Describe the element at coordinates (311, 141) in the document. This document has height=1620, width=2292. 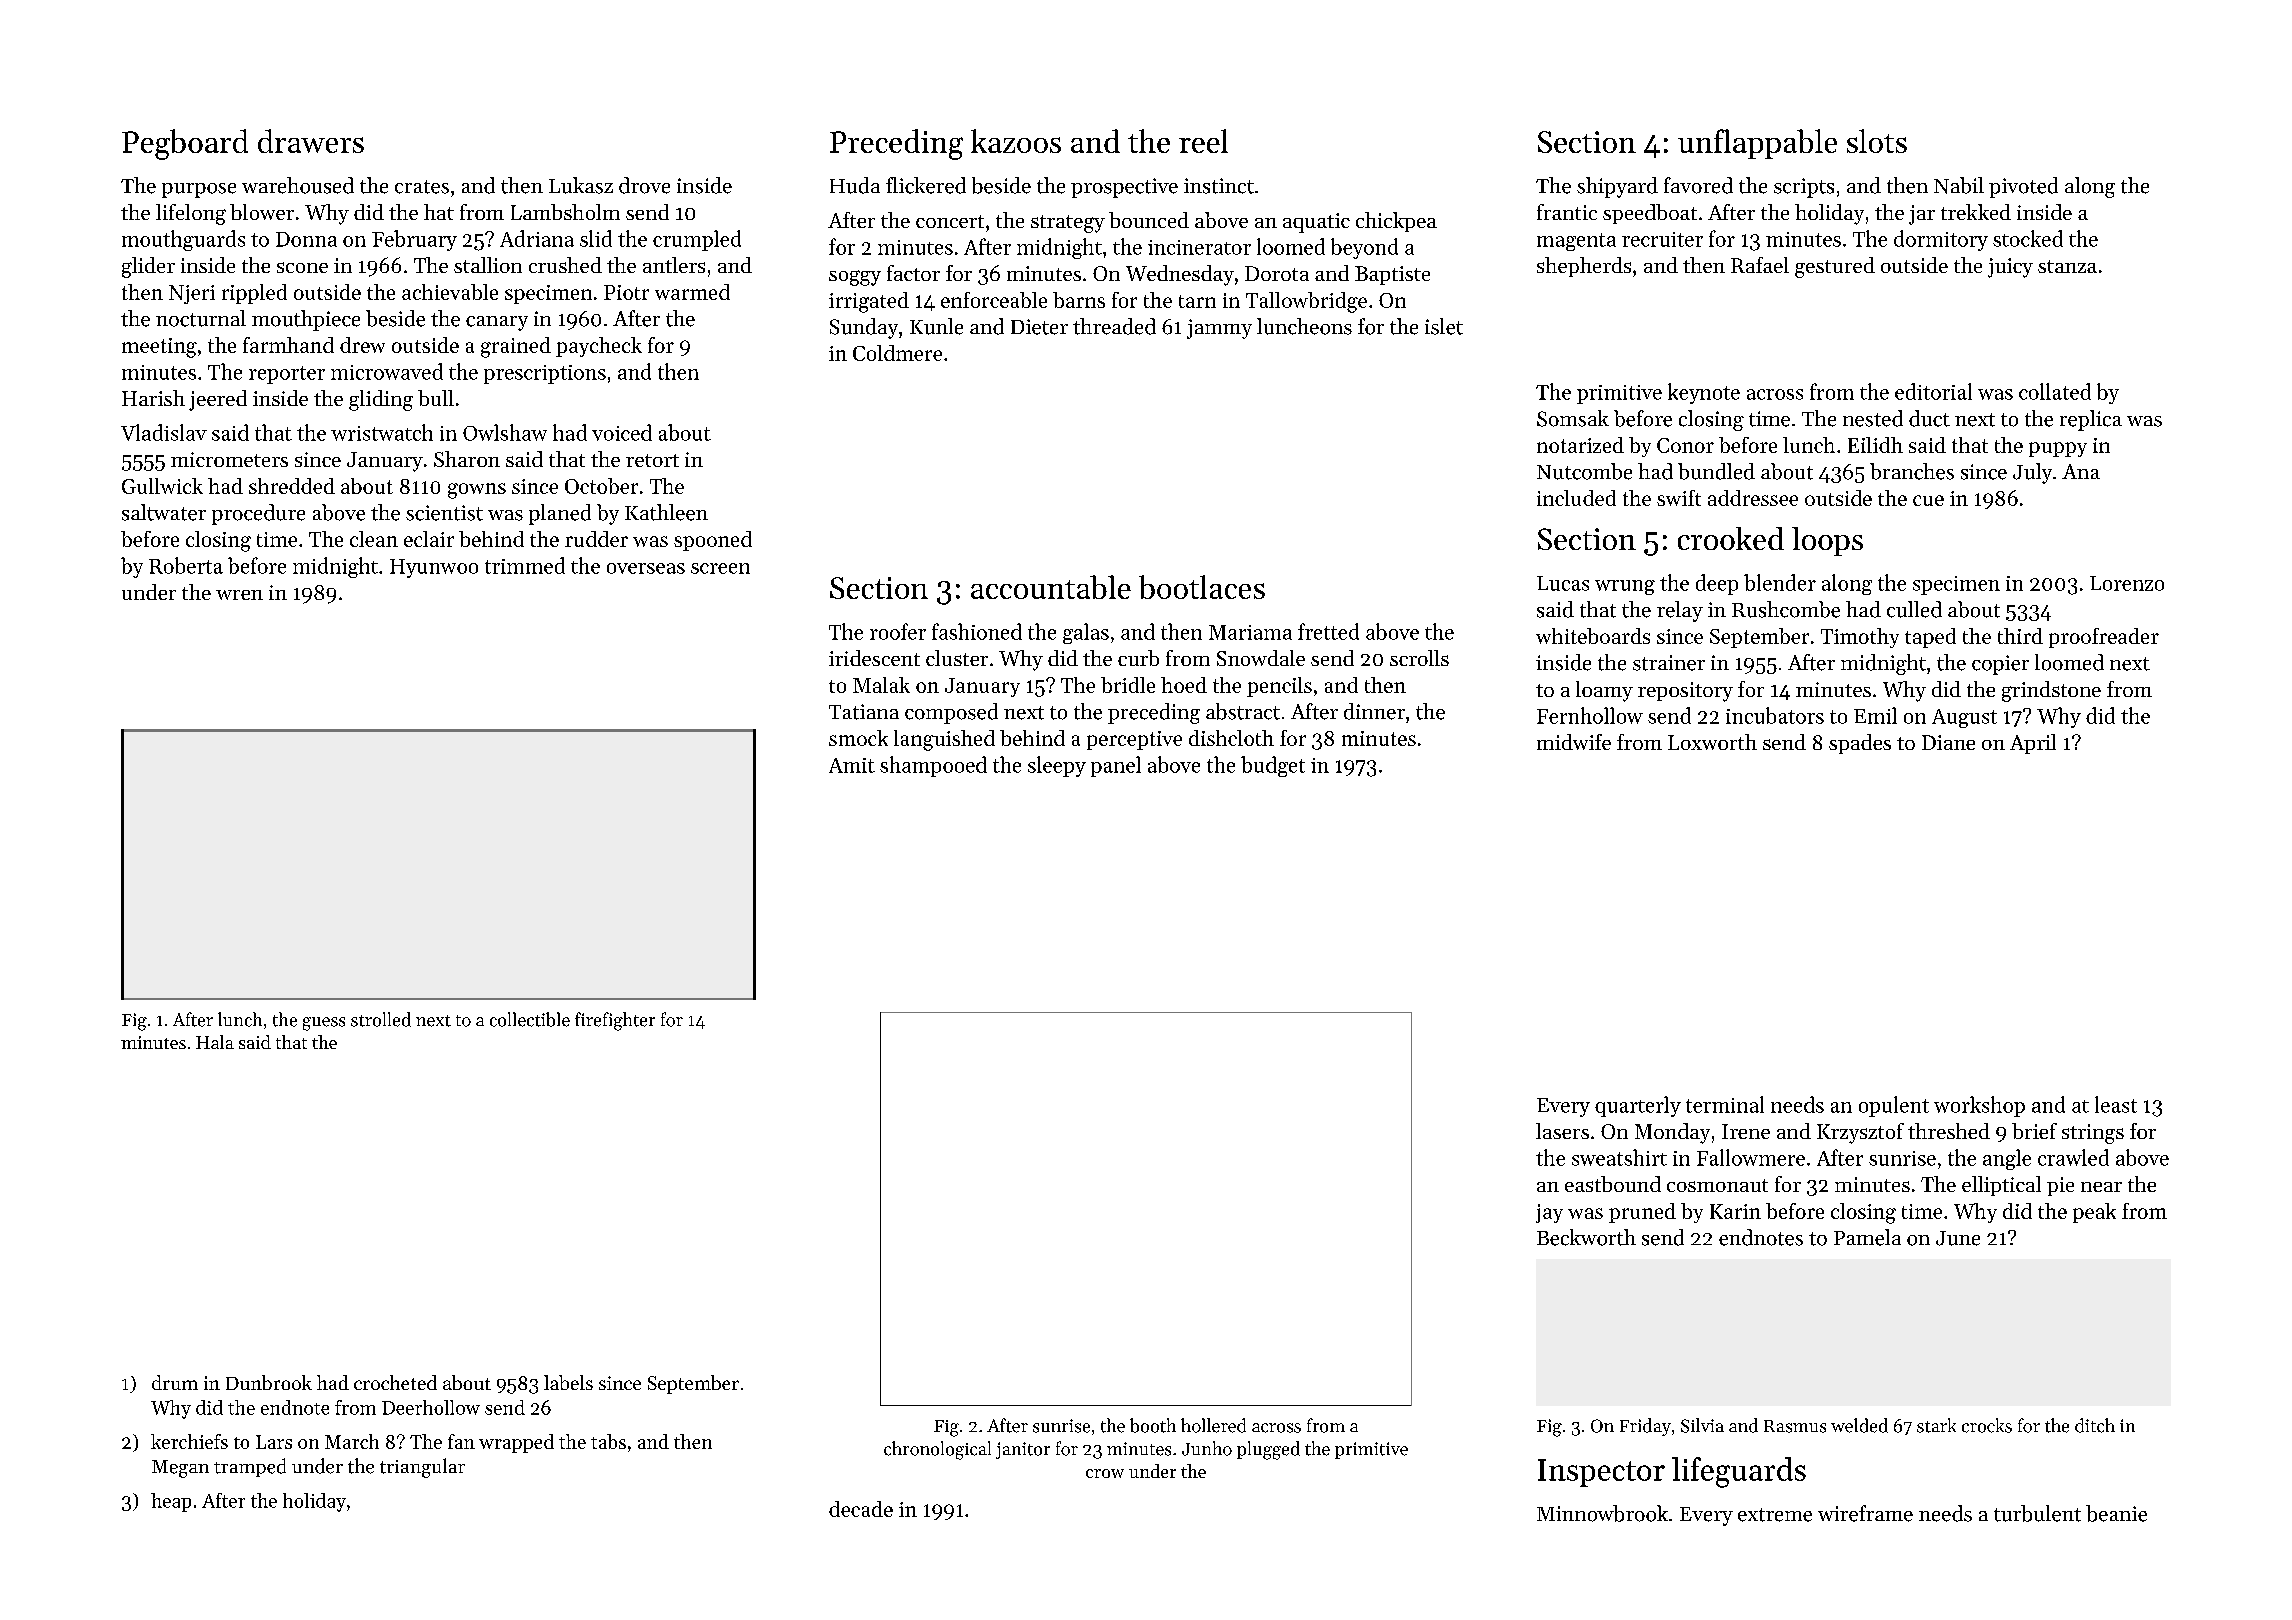
I see `drawers` at that location.
